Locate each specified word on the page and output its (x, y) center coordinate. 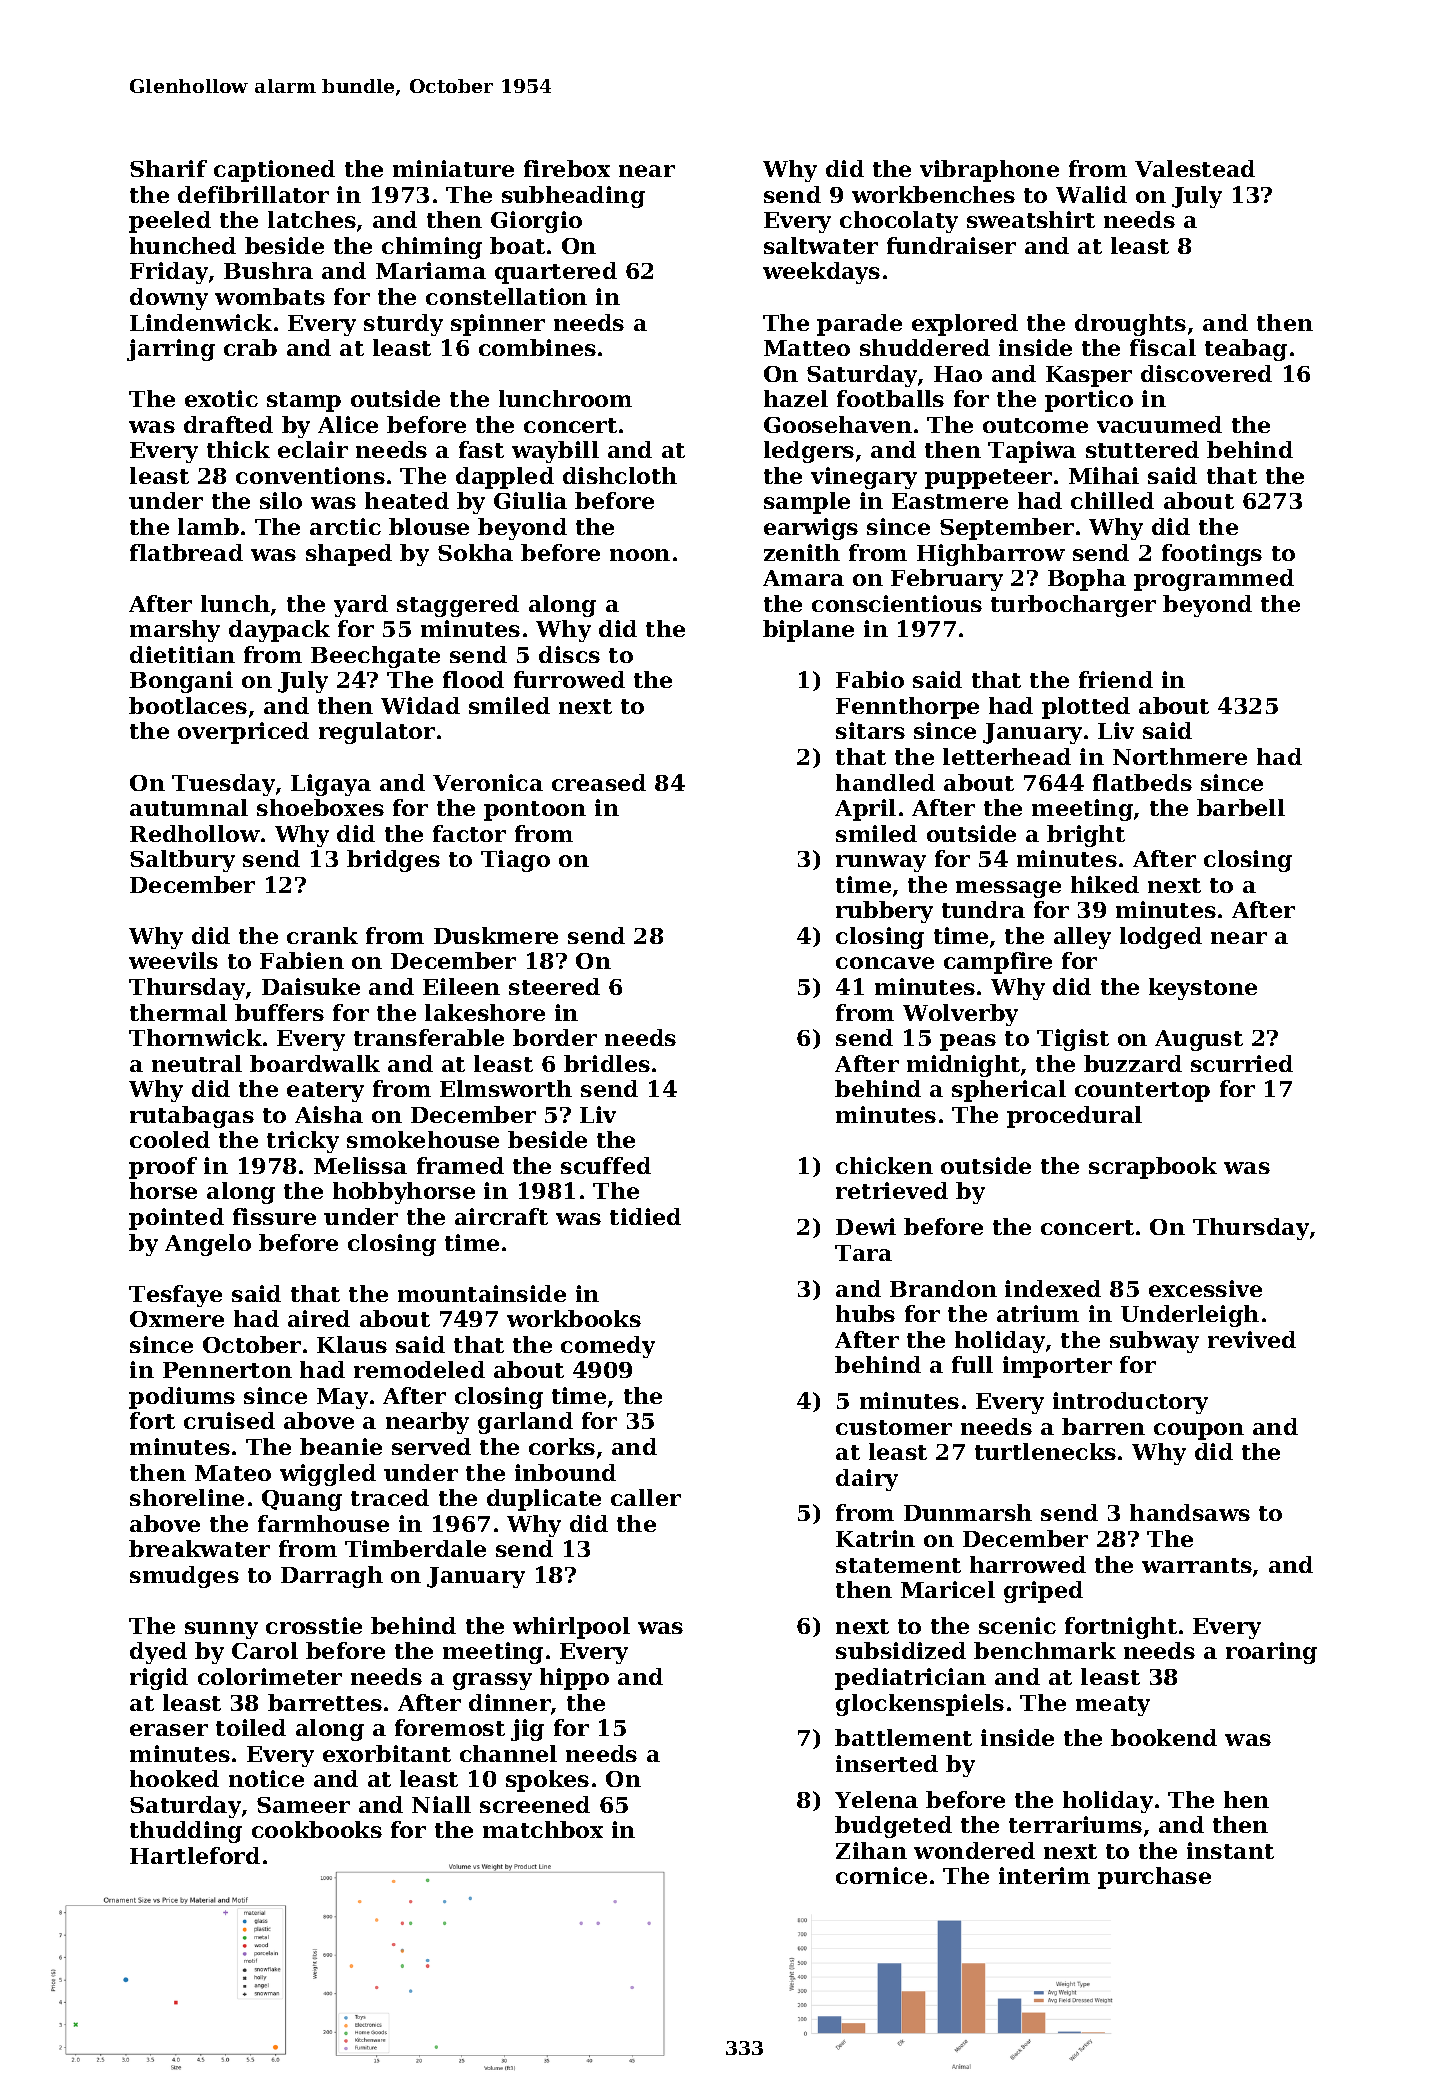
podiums (182, 1398)
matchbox (543, 1829)
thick (238, 449)
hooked (174, 1778)
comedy (608, 1347)
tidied (645, 1216)
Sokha (475, 552)
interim (1044, 1875)
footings (1212, 555)
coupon (1199, 1431)
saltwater (821, 245)
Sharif (168, 168)
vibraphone (989, 171)
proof (163, 1168)
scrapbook (1153, 1168)
